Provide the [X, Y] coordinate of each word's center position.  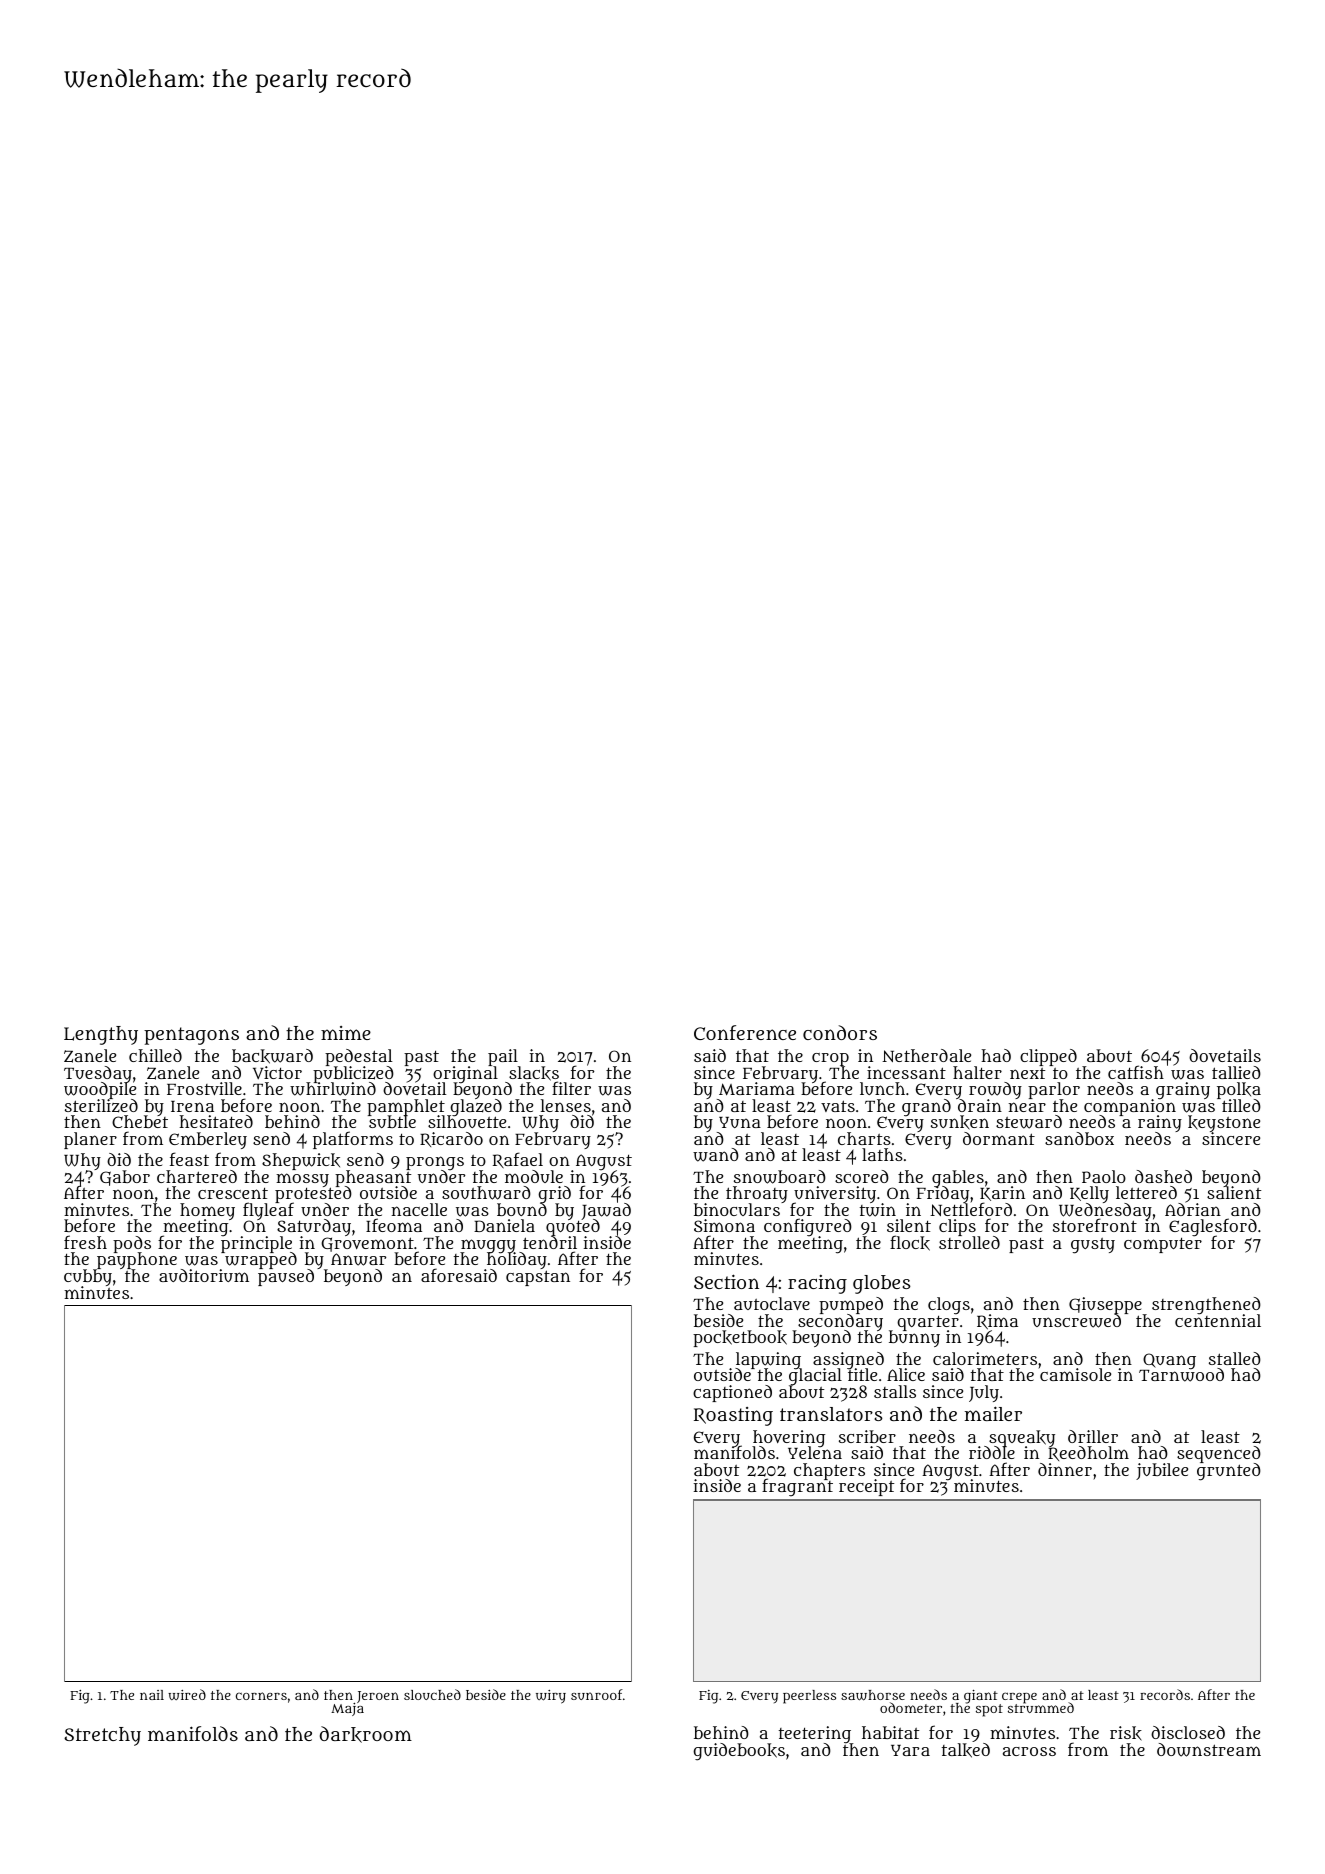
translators [831, 1414]
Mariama [757, 1088]
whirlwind [333, 1089]
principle [257, 1245]
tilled [1241, 1105]
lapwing [768, 1360]
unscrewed [1076, 1321]
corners [261, 1696]
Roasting [733, 1416]
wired [187, 1694]
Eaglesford [1213, 1227]
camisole [1075, 1375]
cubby [88, 1278]
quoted [573, 1228]
